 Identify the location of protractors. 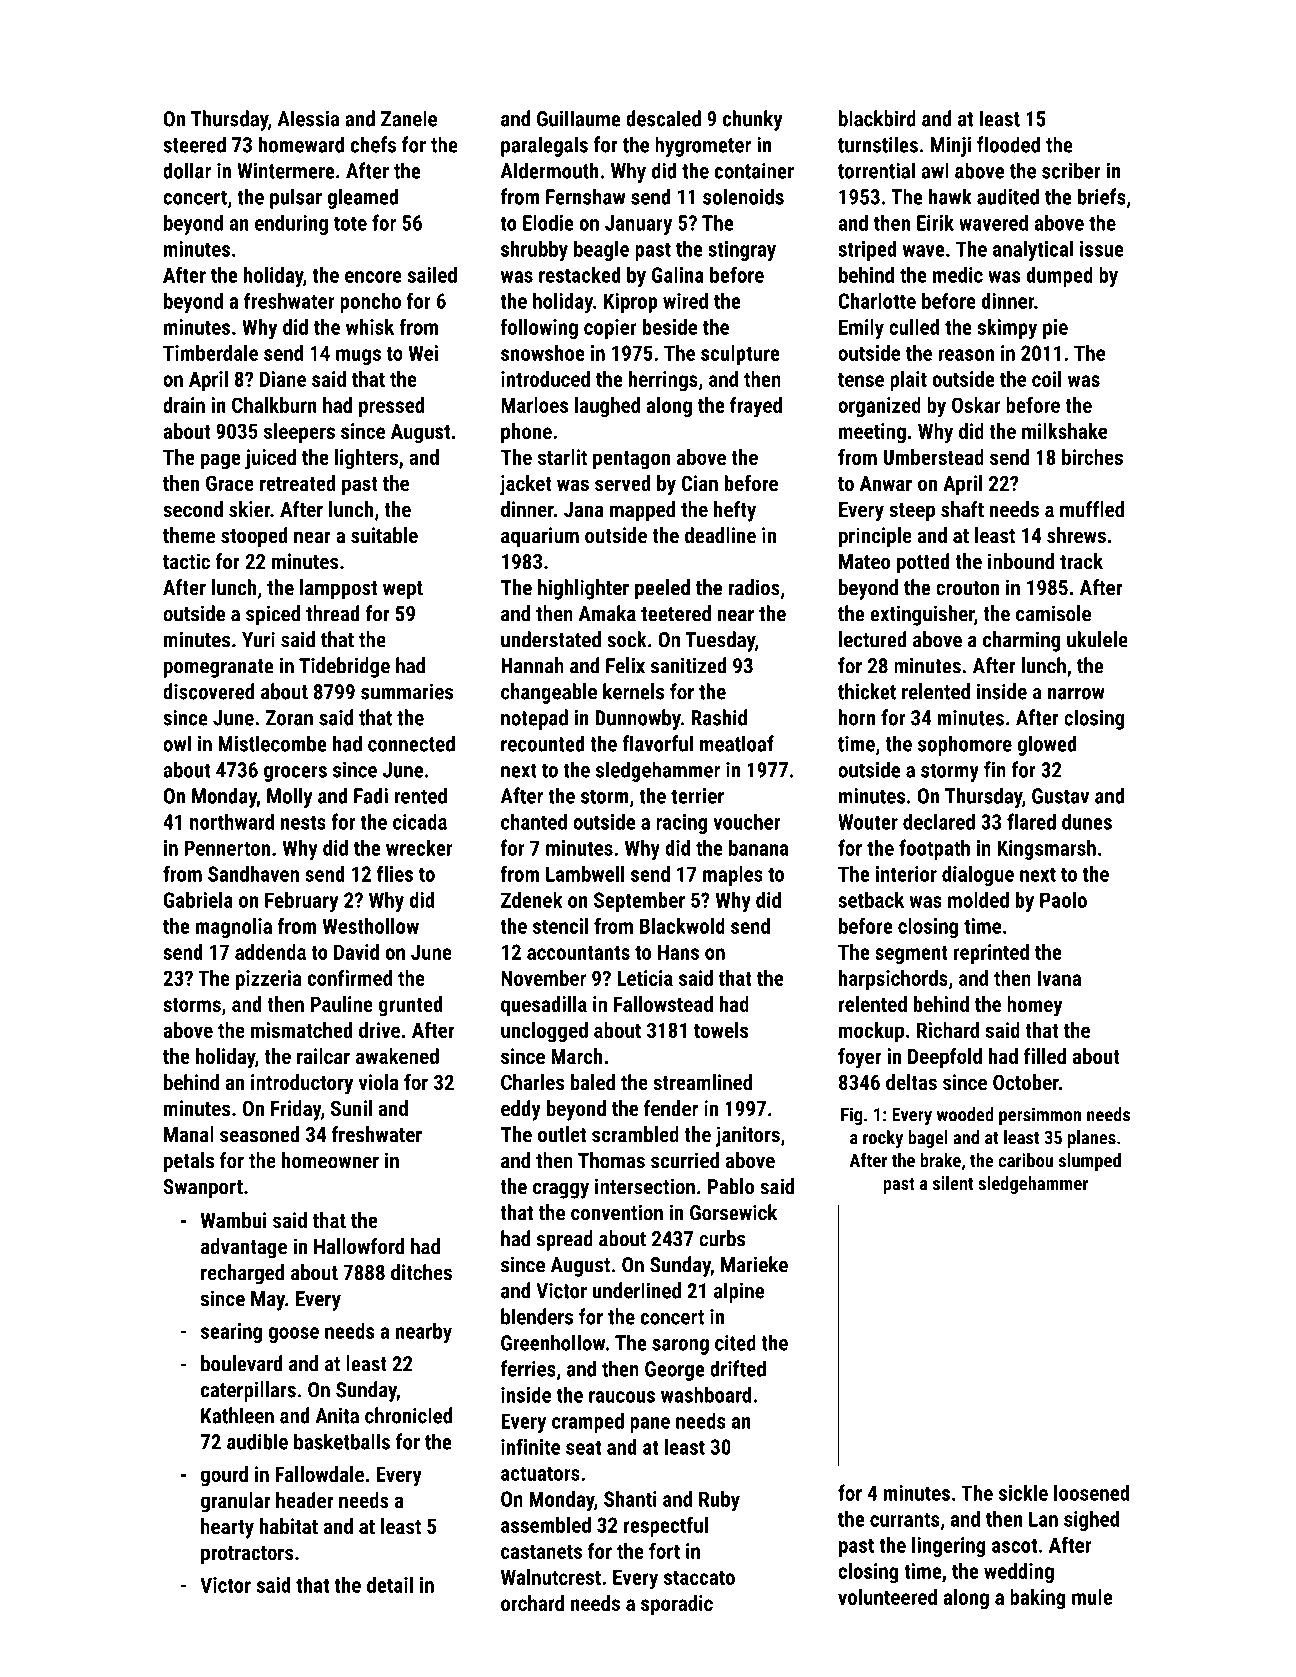
(247, 1555).
